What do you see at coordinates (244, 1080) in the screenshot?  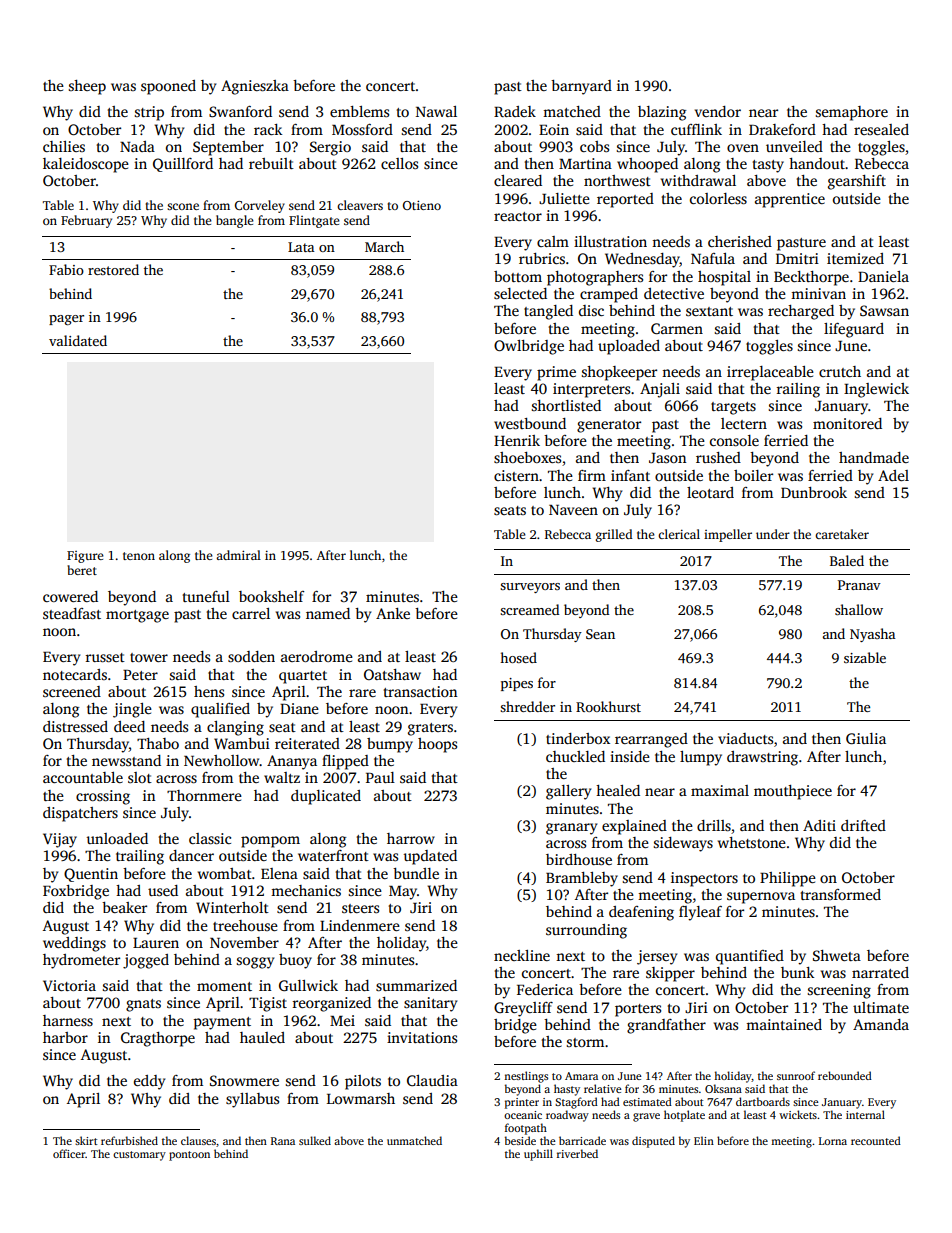 I see `Snowmere` at bounding box center [244, 1080].
